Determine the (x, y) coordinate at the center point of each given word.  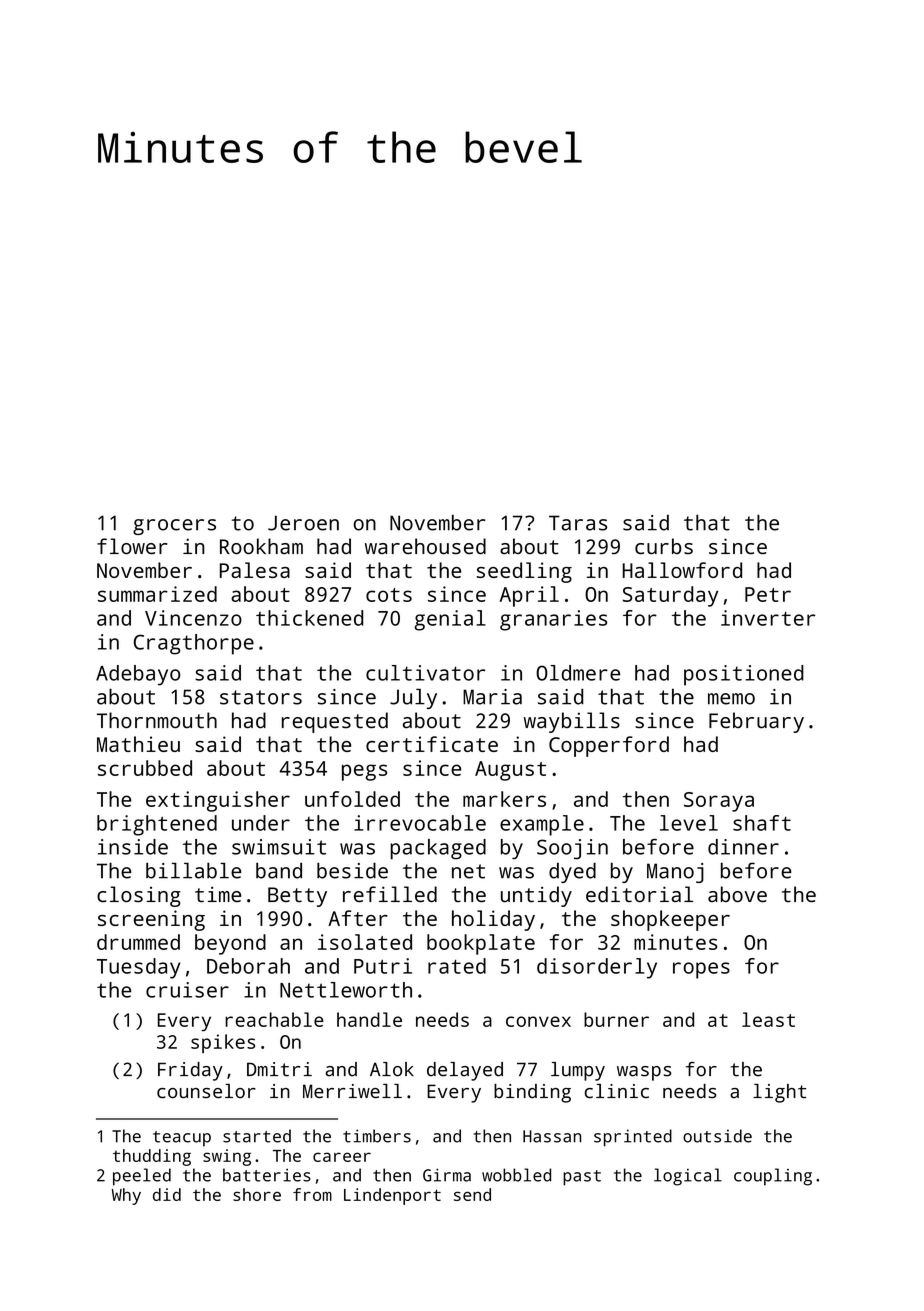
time (218, 894)
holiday (493, 920)
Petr (768, 594)
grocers (174, 527)
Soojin (572, 849)
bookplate (481, 944)
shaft (762, 823)
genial (450, 620)
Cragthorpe (194, 644)
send (472, 1194)
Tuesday (139, 968)
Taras (578, 523)
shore (257, 1194)
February (756, 722)
